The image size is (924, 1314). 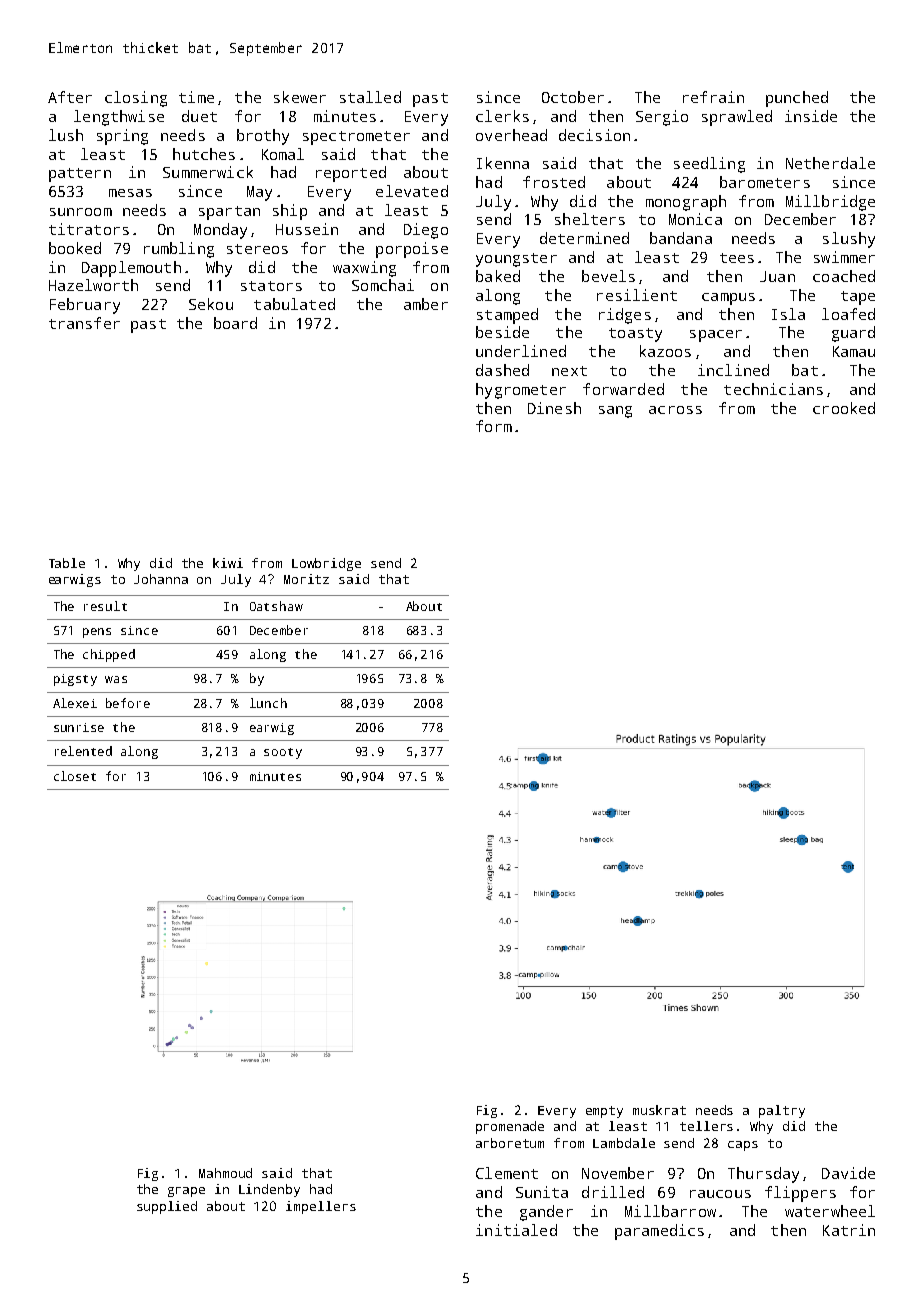 I want to click on crooked, so click(x=844, y=408).
